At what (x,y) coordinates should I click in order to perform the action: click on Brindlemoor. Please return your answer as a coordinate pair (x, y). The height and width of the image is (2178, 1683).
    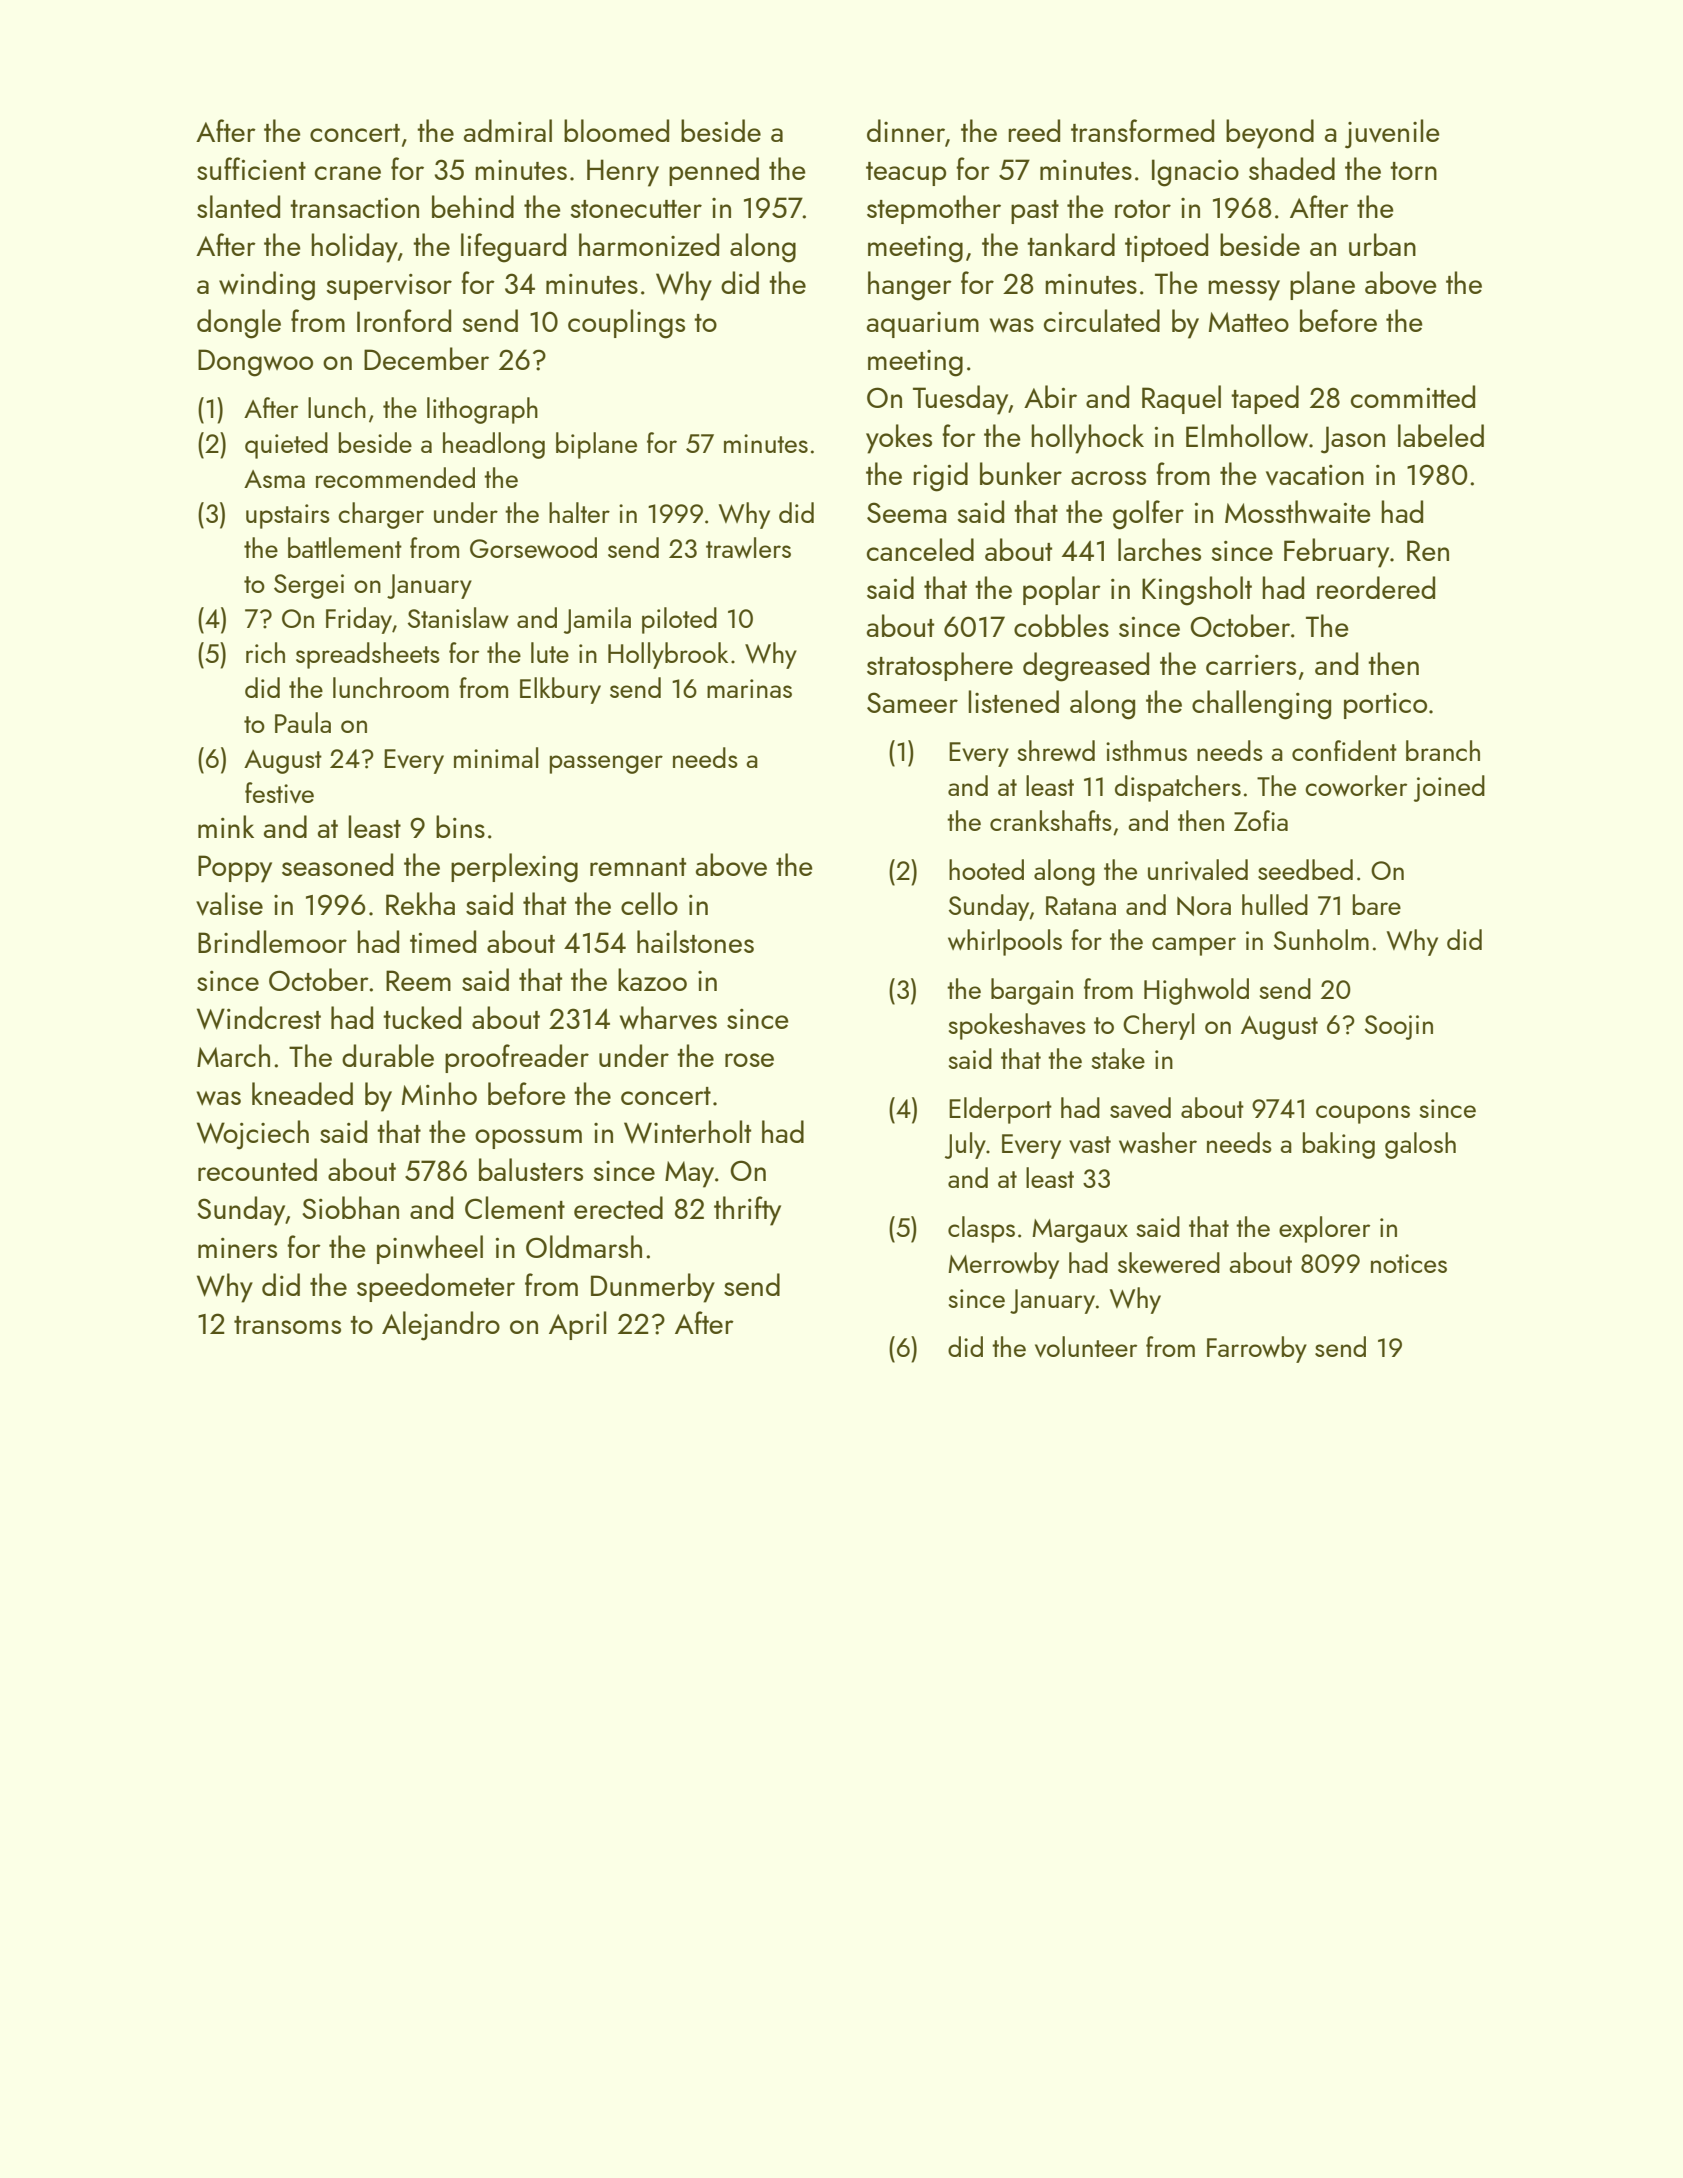
    Looking at the image, I should click on (272, 941).
